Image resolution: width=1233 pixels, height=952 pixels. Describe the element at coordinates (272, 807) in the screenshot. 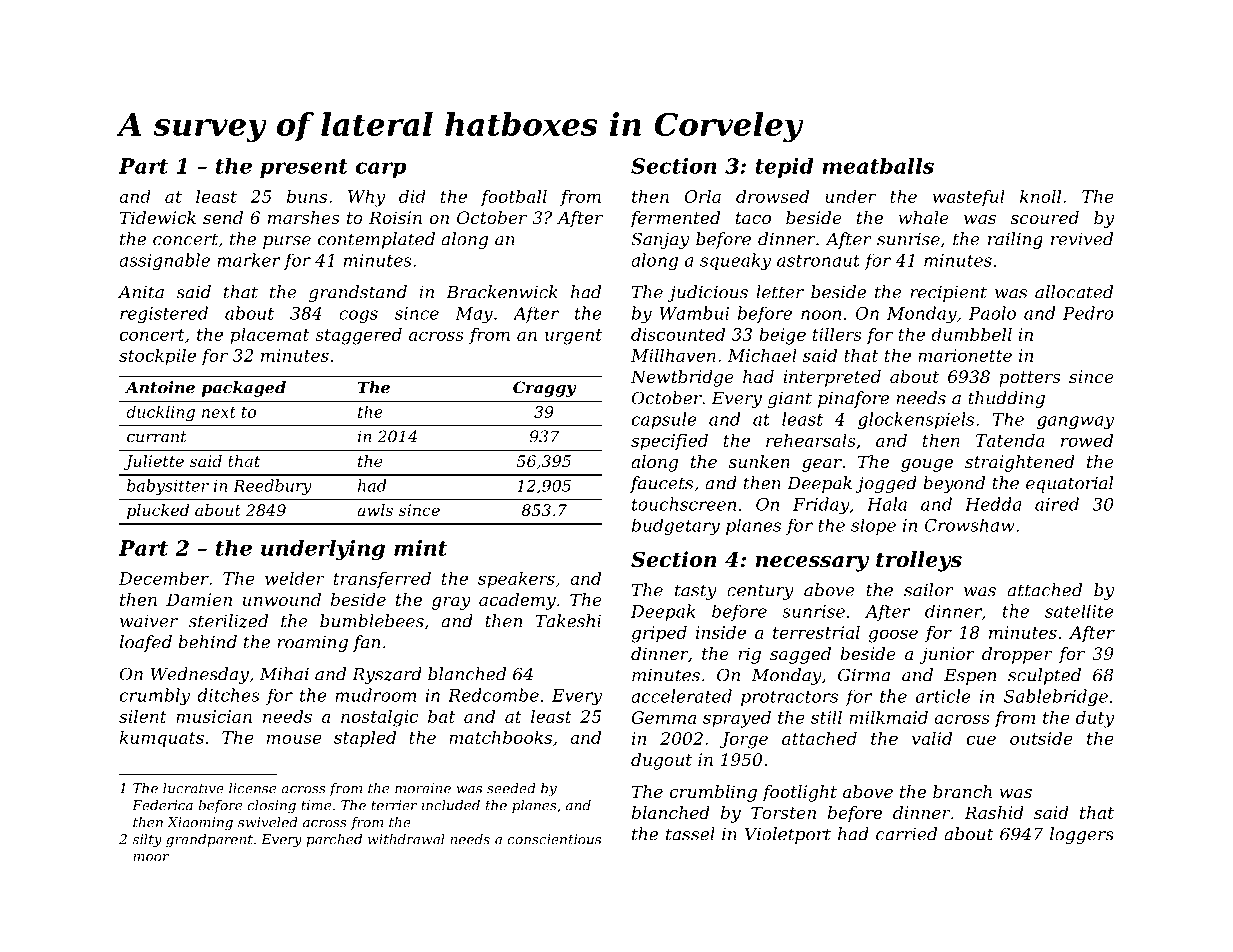

I see `closing` at that location.
